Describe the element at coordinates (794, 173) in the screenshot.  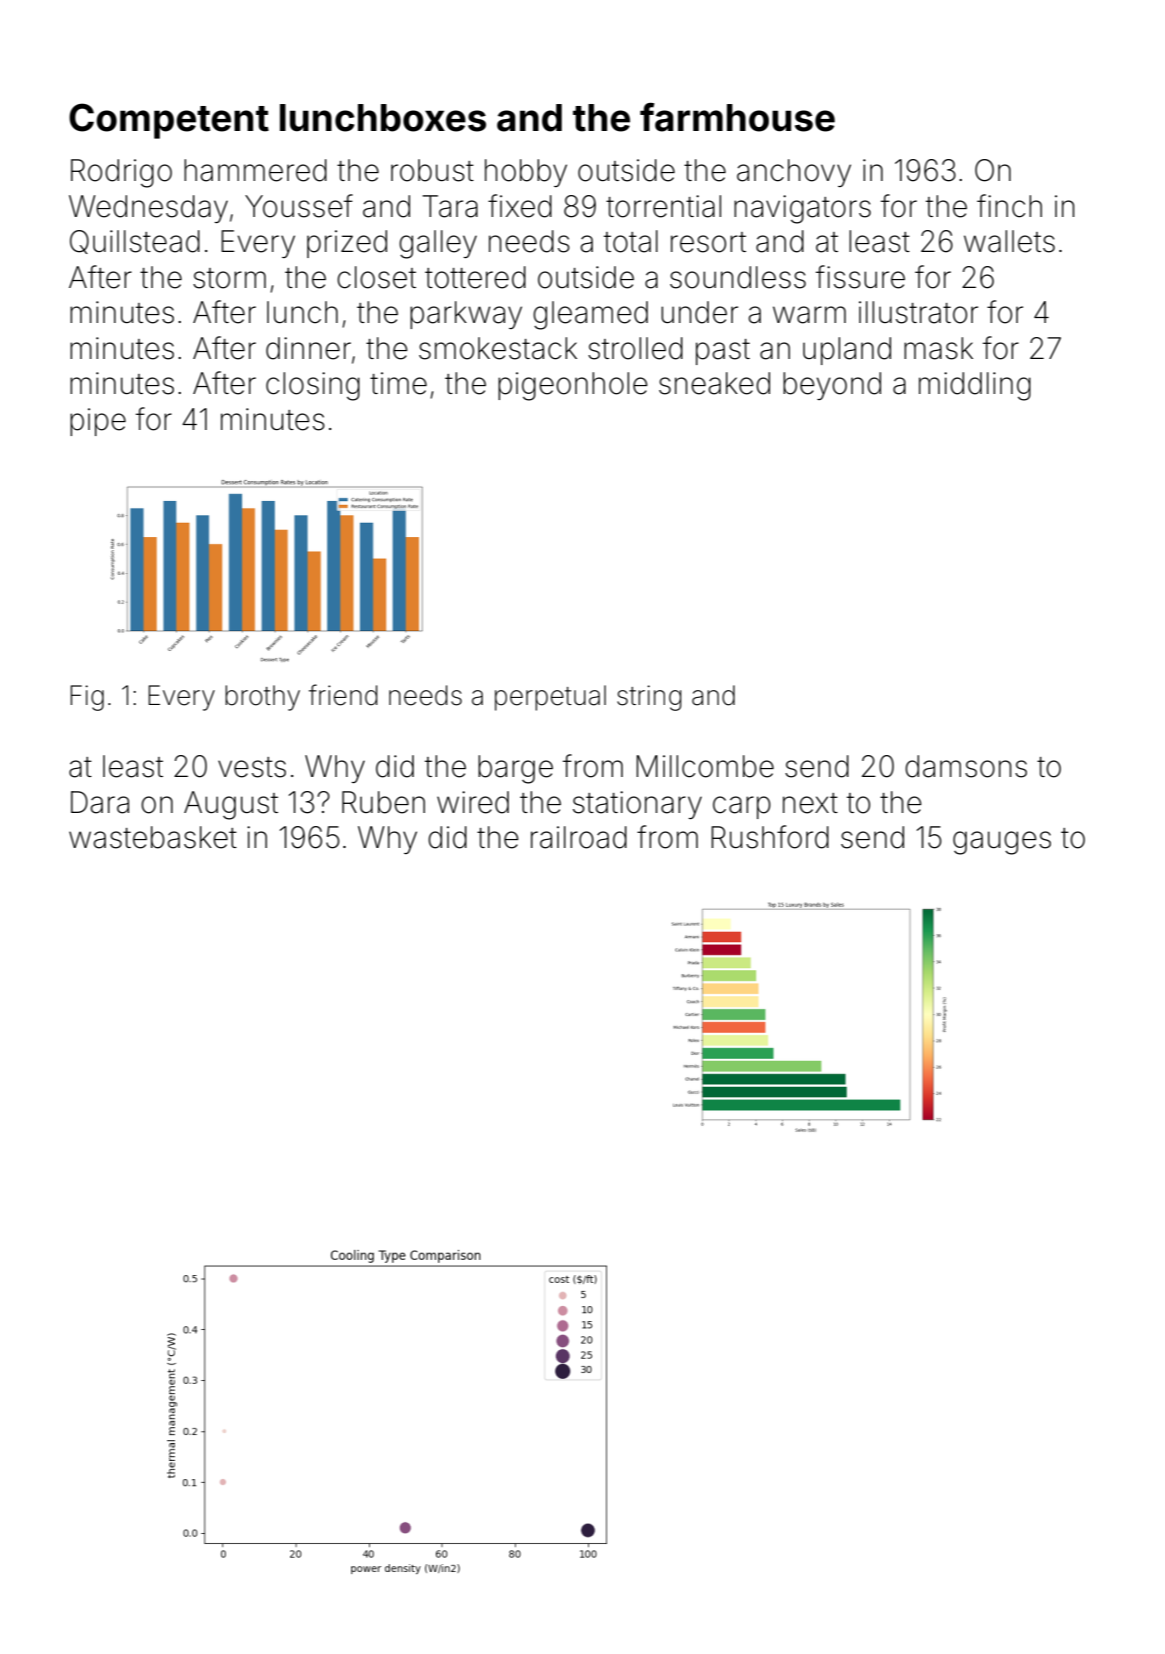
I see `anchovy` at that location.
